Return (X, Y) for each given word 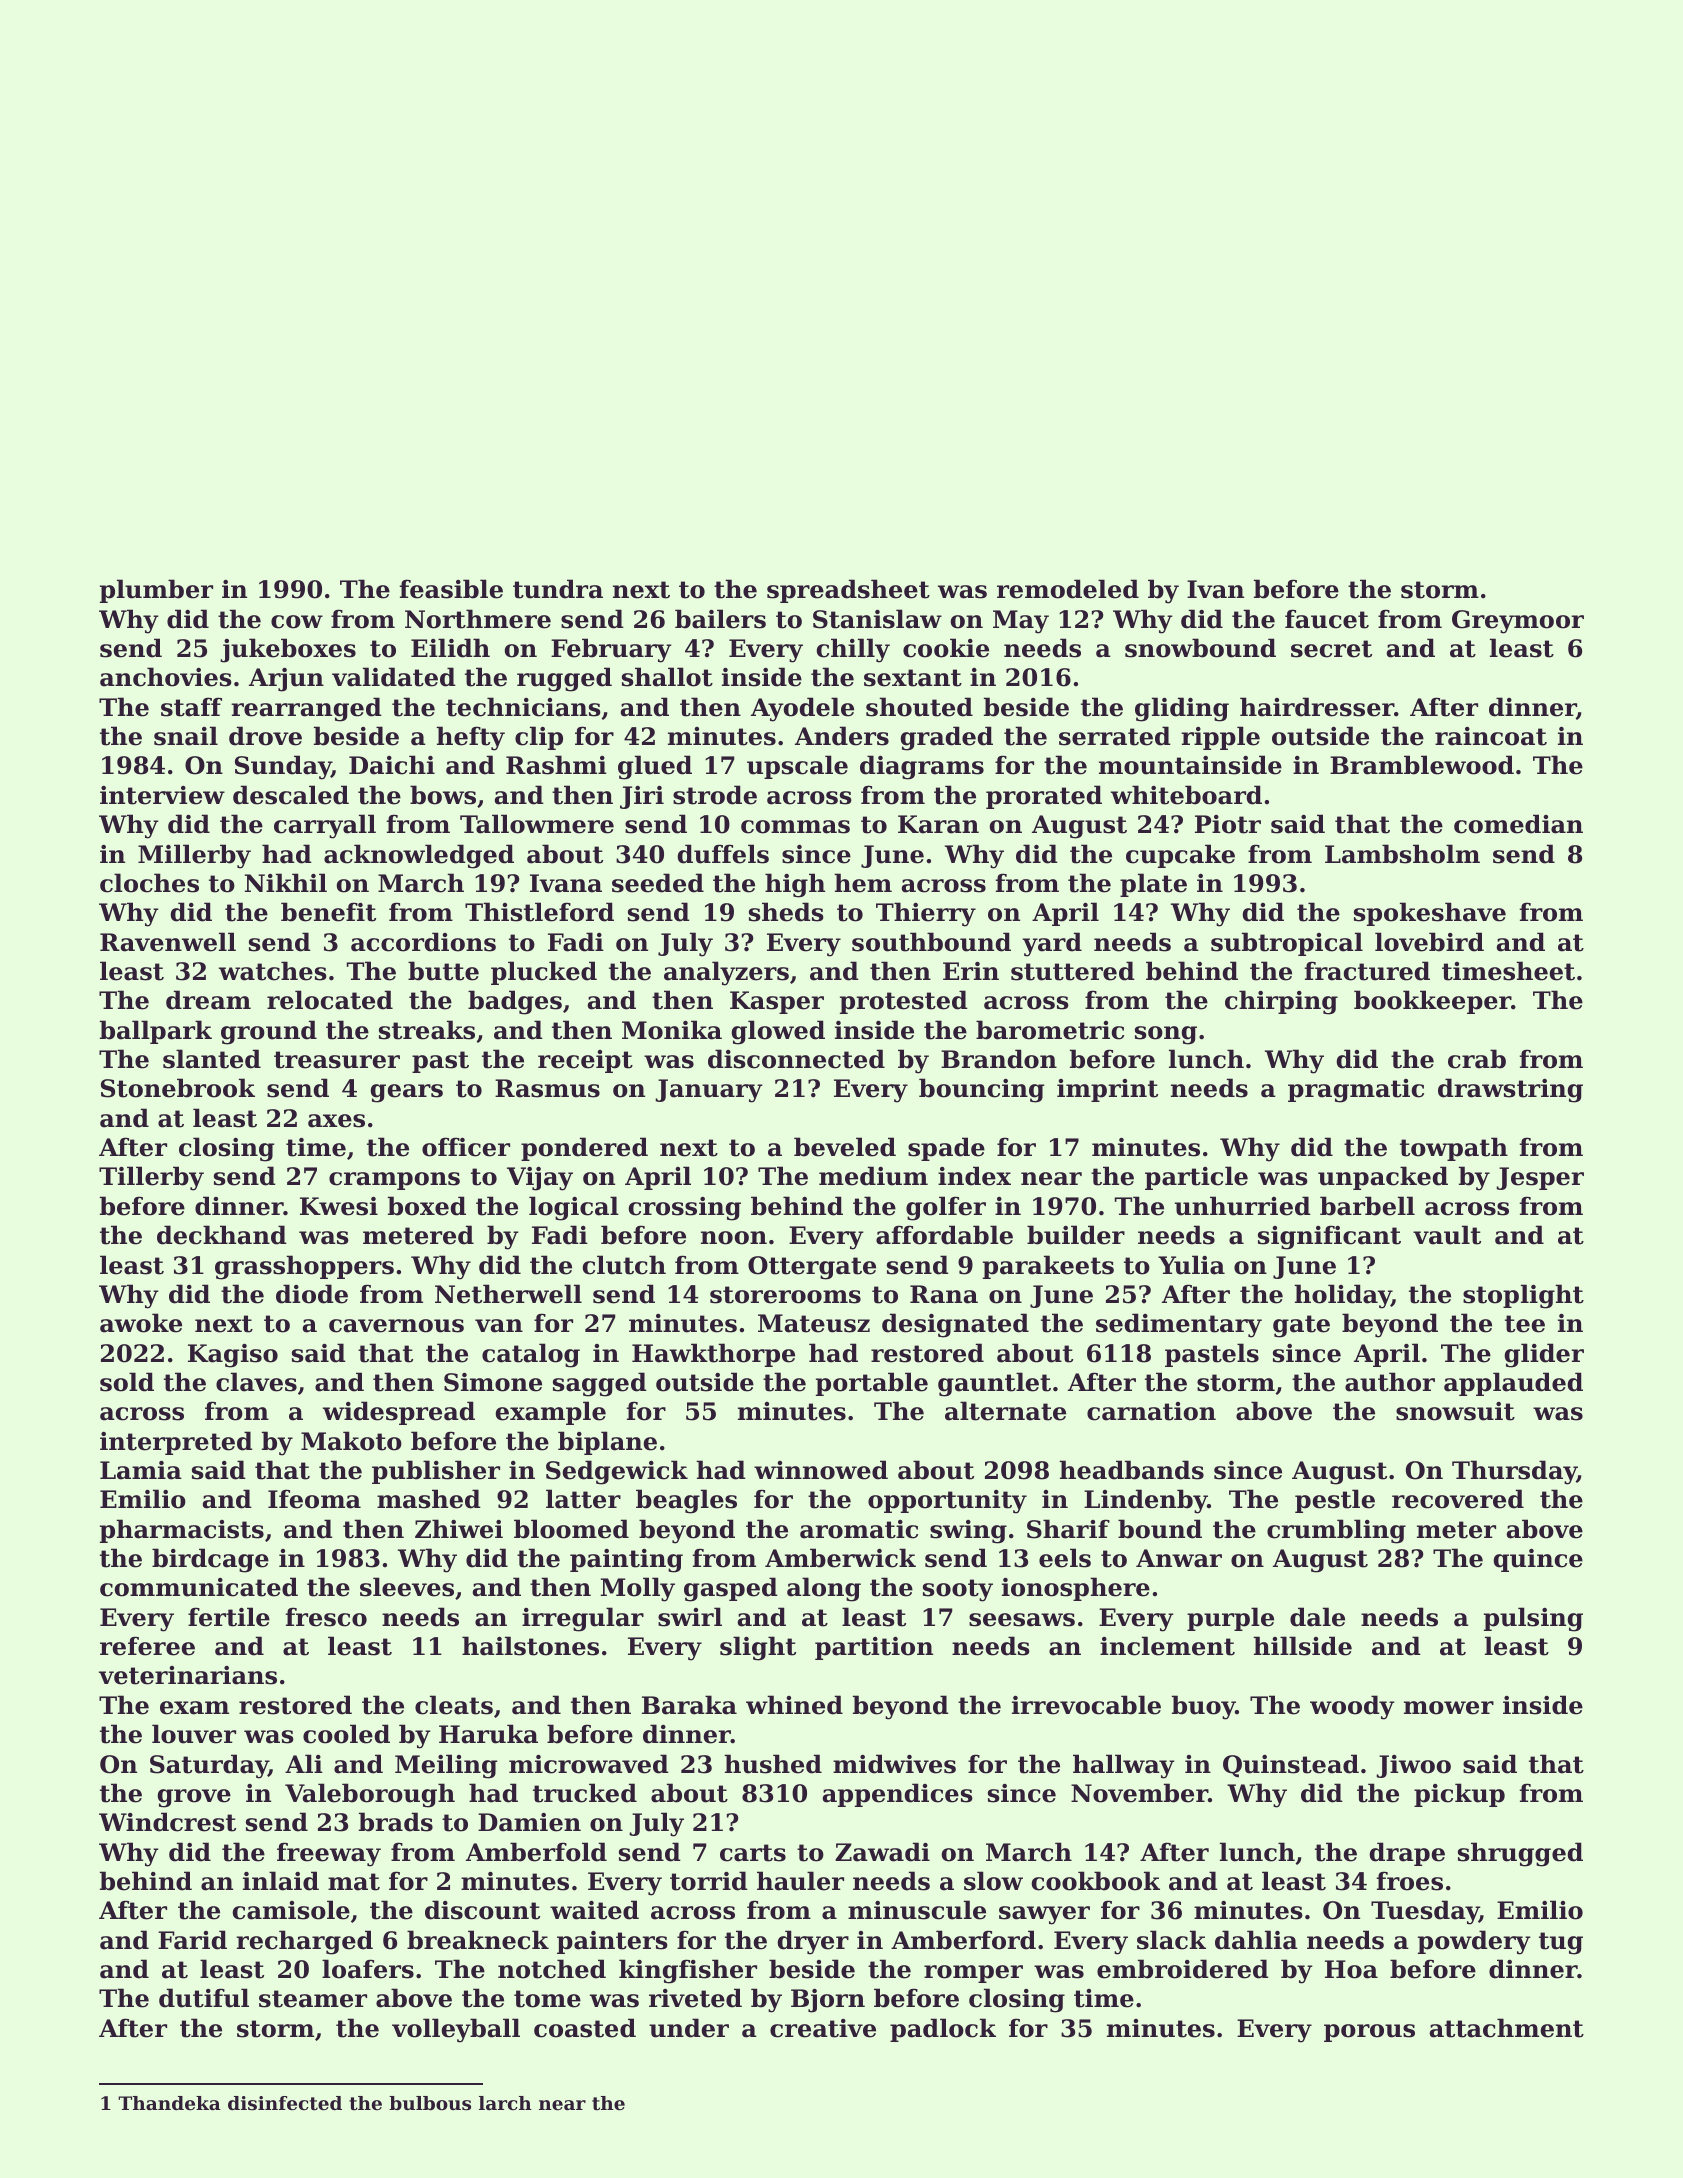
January (709, 1091)
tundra (558, 589)
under (689, 2028)
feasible (451, 589)
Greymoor (1518, 622)
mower (1449, 1708)
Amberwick (840, 1558)
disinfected (285, 2103)
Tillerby (151, 1178)
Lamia (141, 1470)
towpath (1454, 1149)
